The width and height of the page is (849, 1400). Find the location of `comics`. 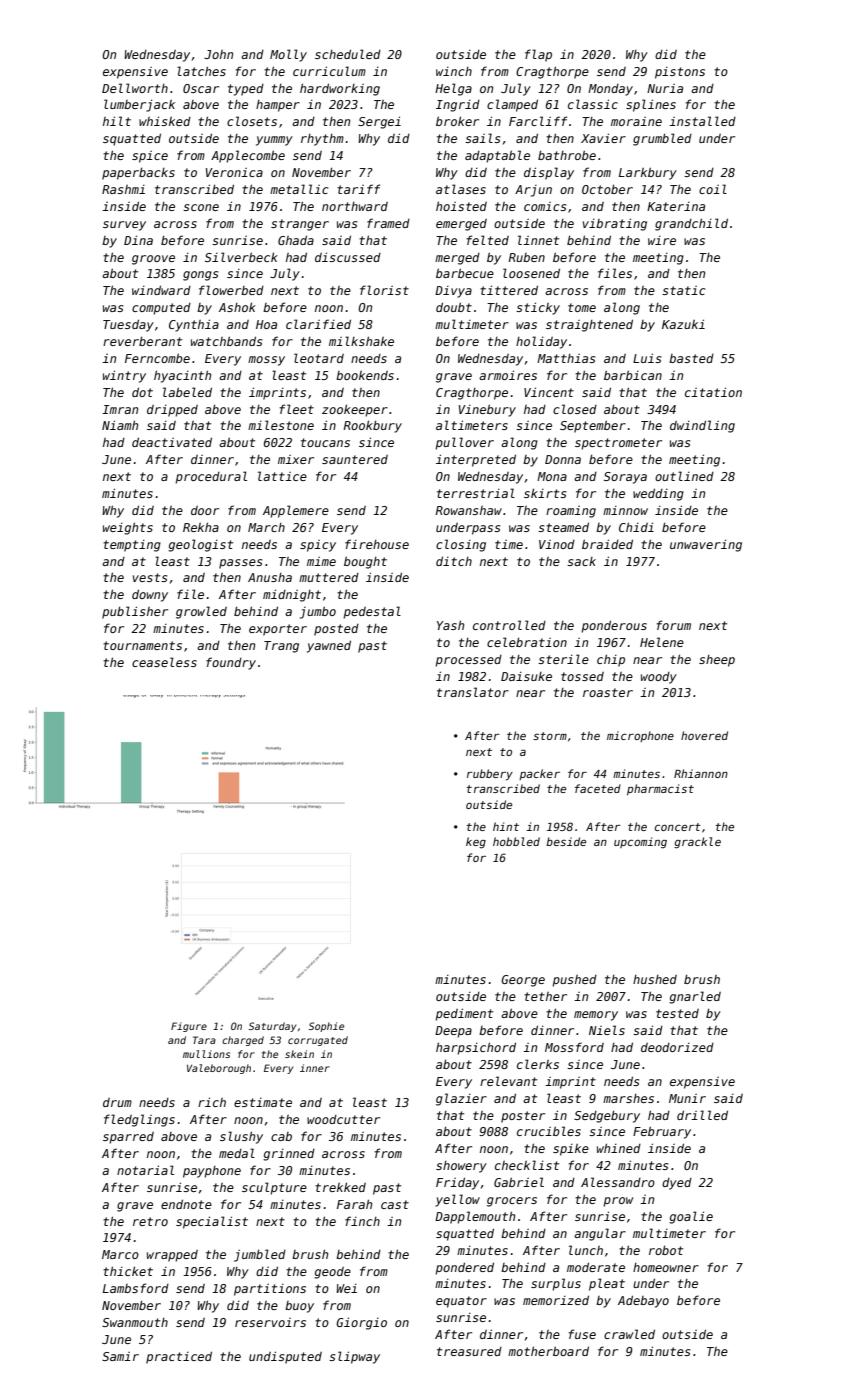

comics is located at coordinates (545, 206).
